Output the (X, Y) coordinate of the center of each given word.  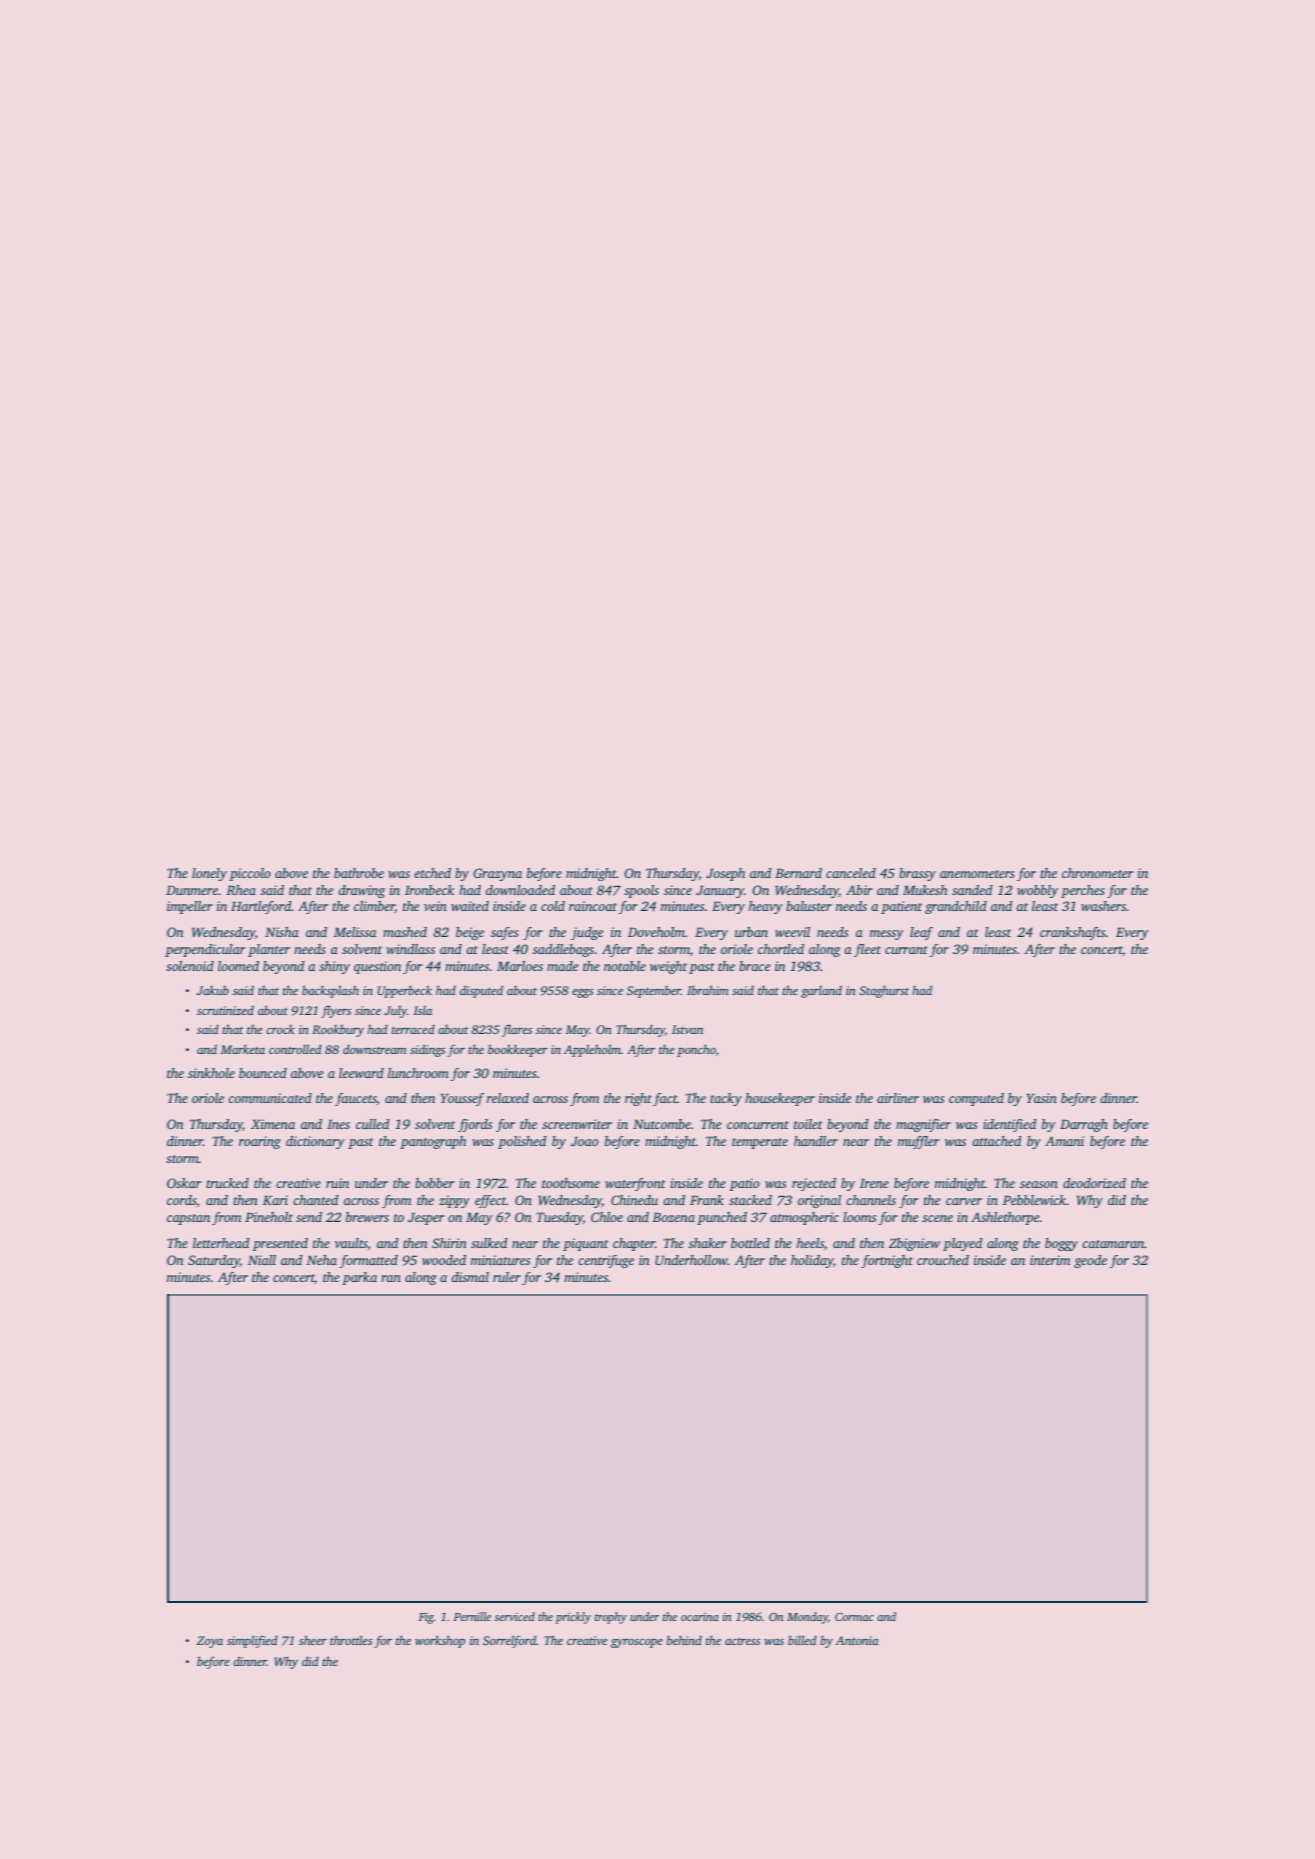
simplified (252, 1641)
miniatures (500, 1260)
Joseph (725, 874)
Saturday (214, 1261)
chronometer (1097, 873)
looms (859, 1217)
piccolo (250, 874)
